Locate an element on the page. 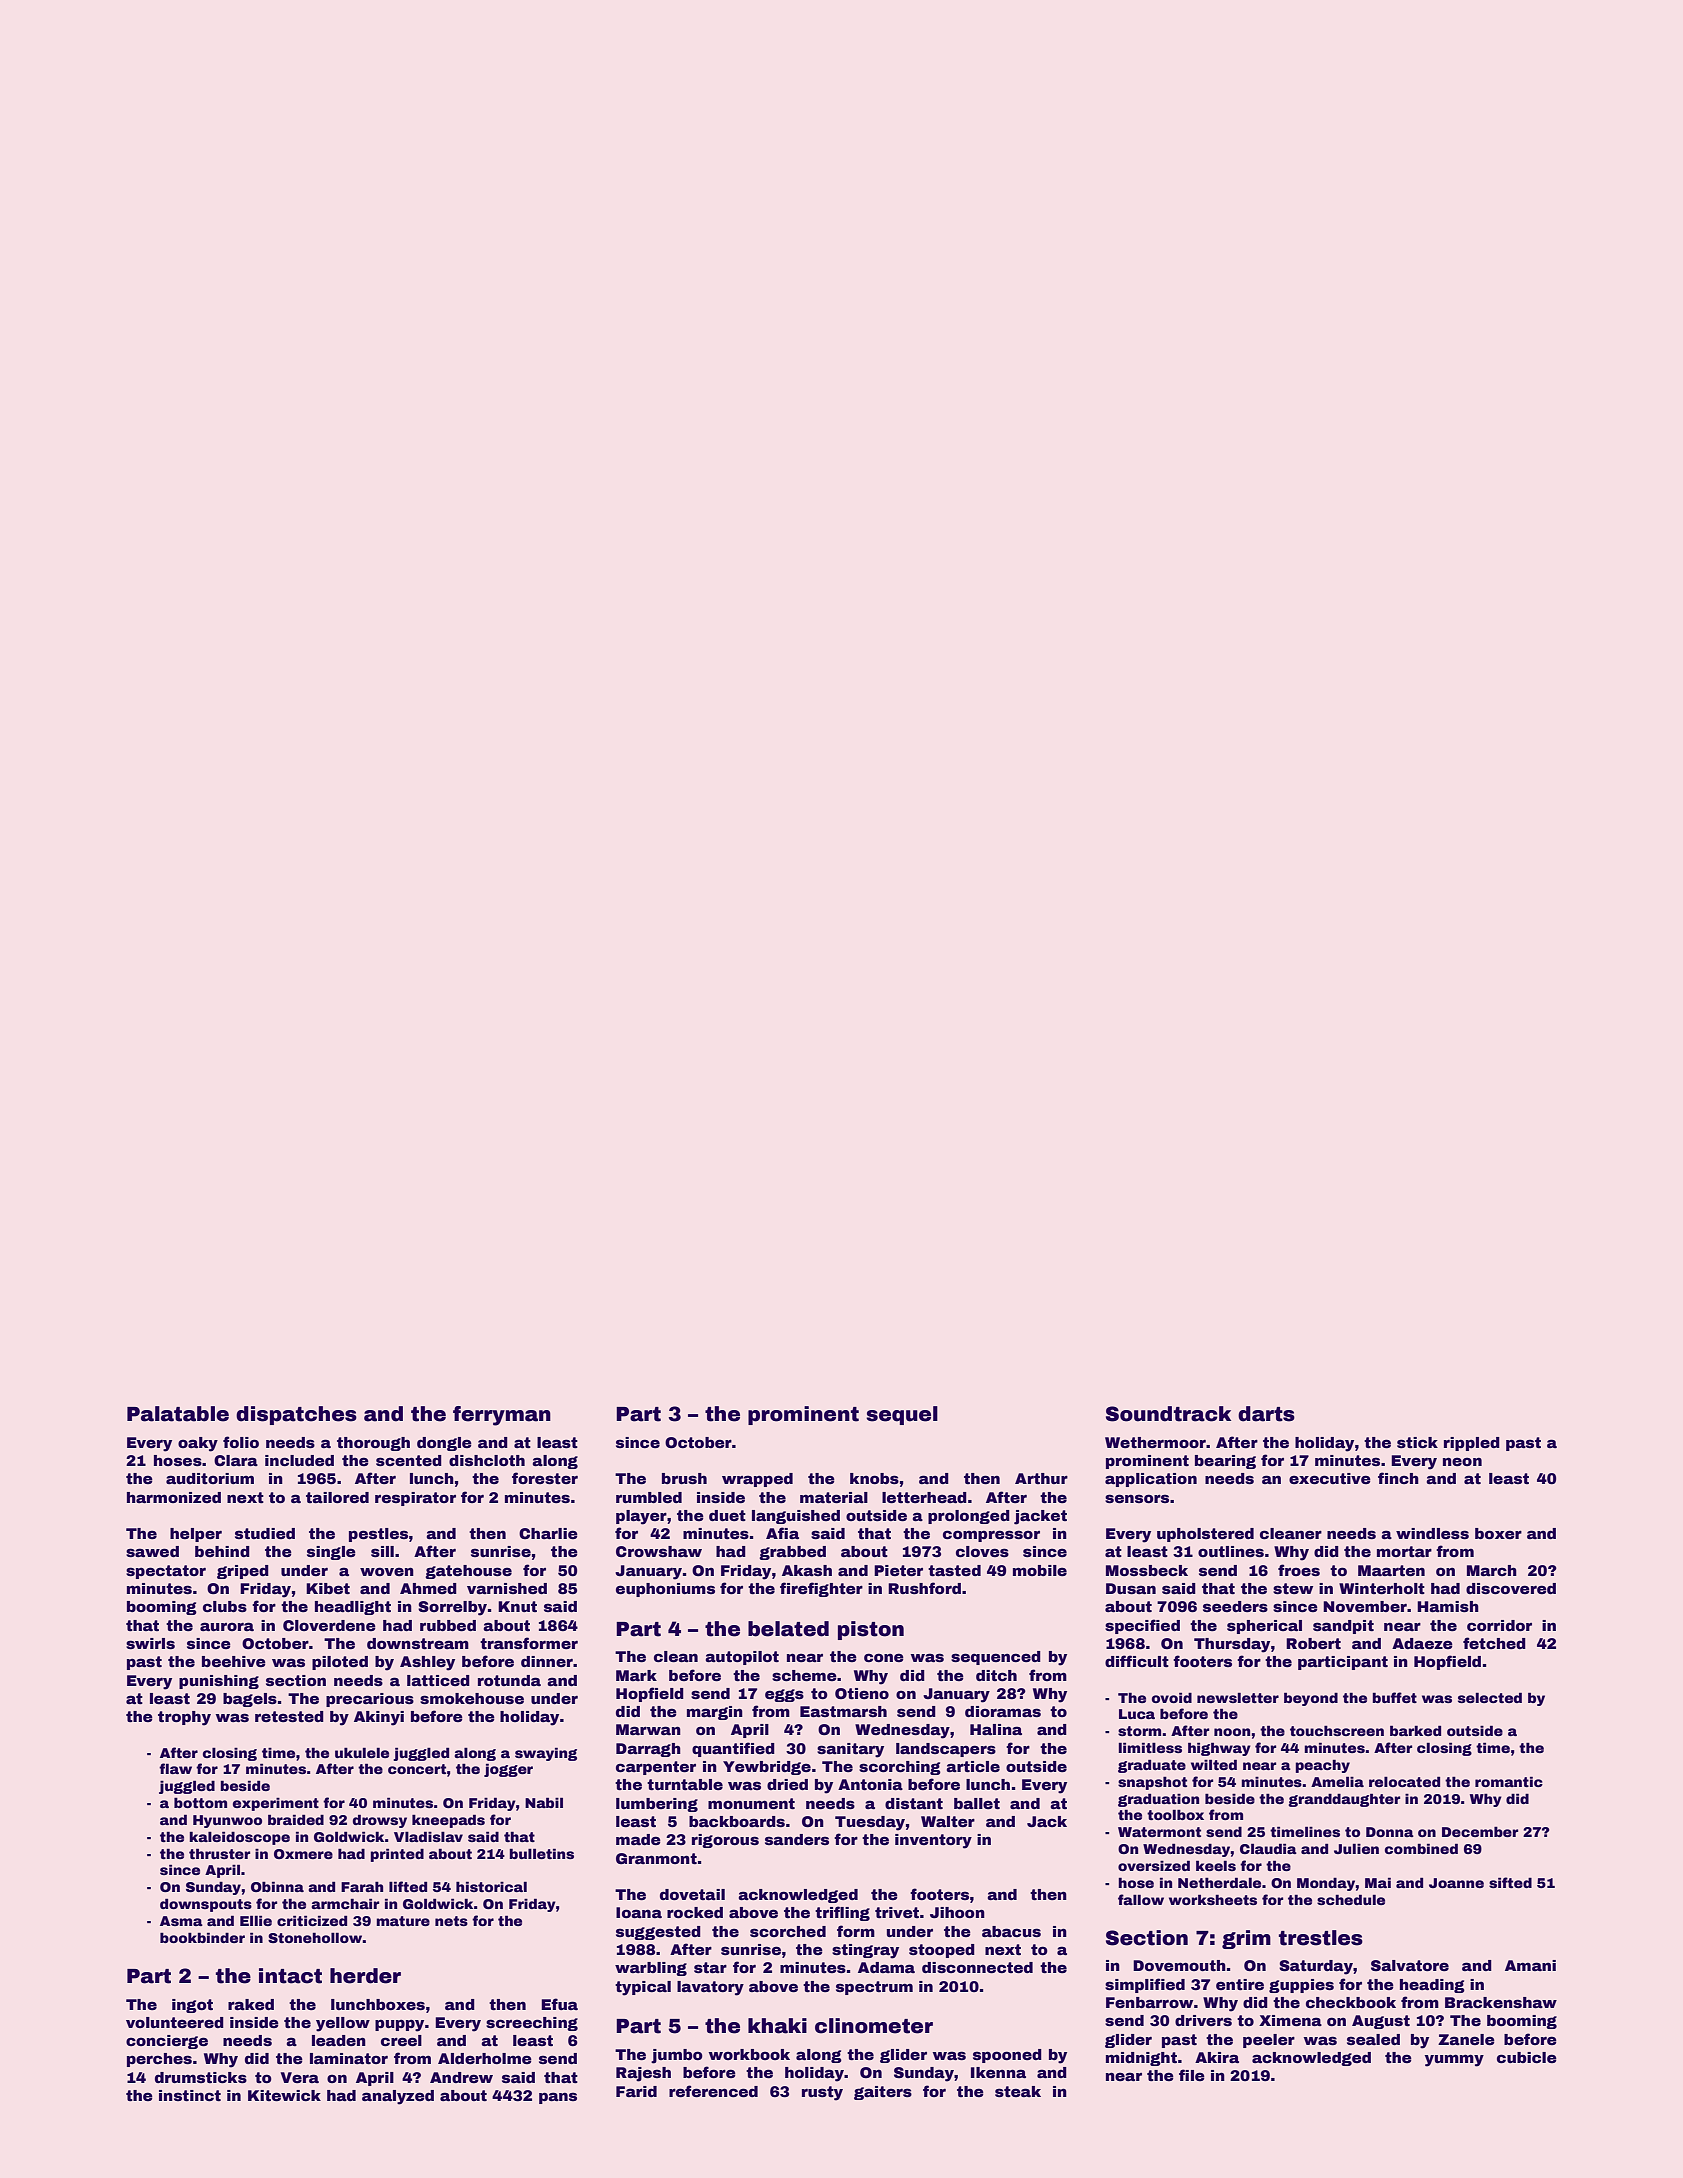 This image has width=1683, height=2178. Crowshaw is located at coordinates (659, 1551).
